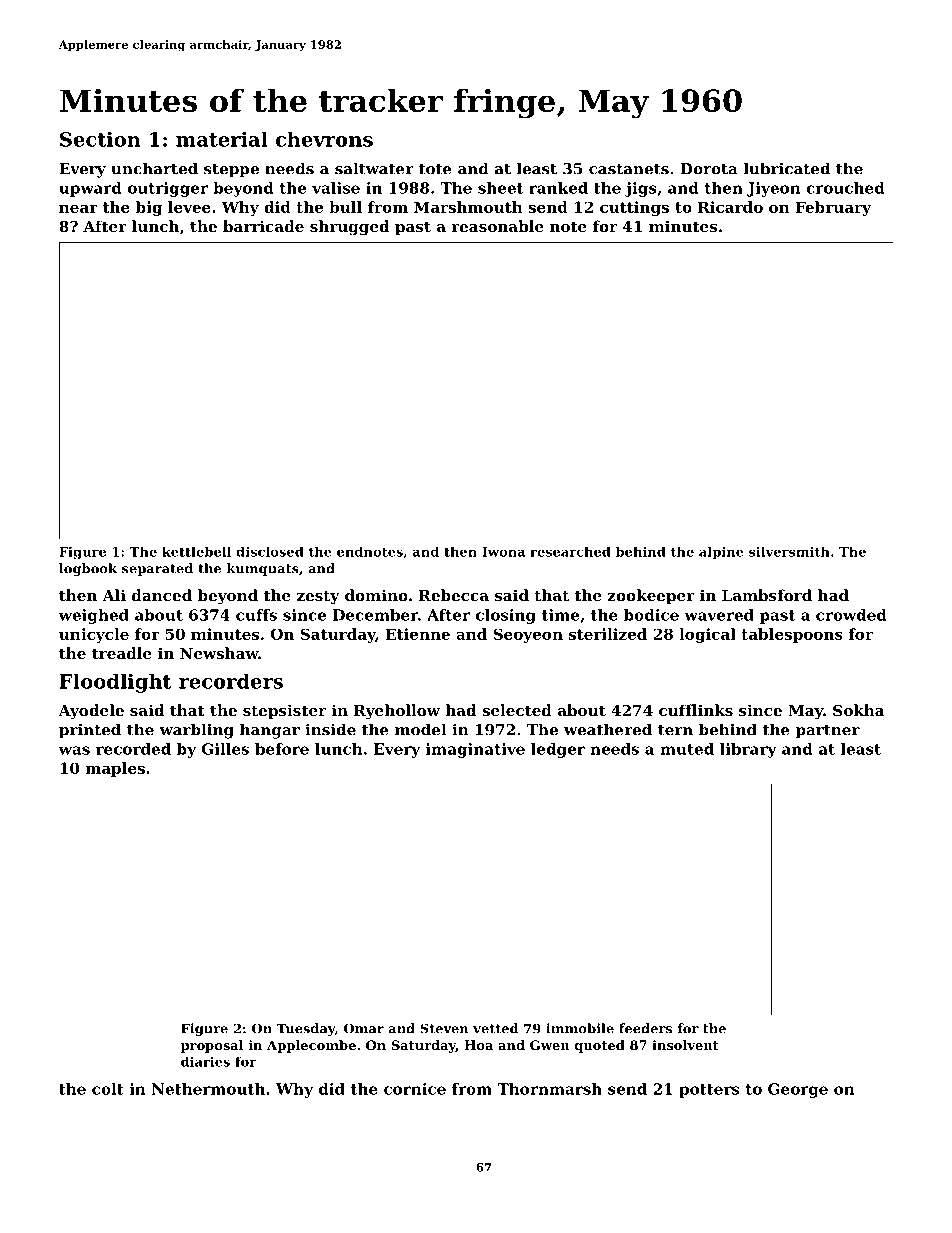 This image has height=1233, width=952. Describe the element at coordinates (528, 635) in the image. I see `Seoyeon` at that location.
